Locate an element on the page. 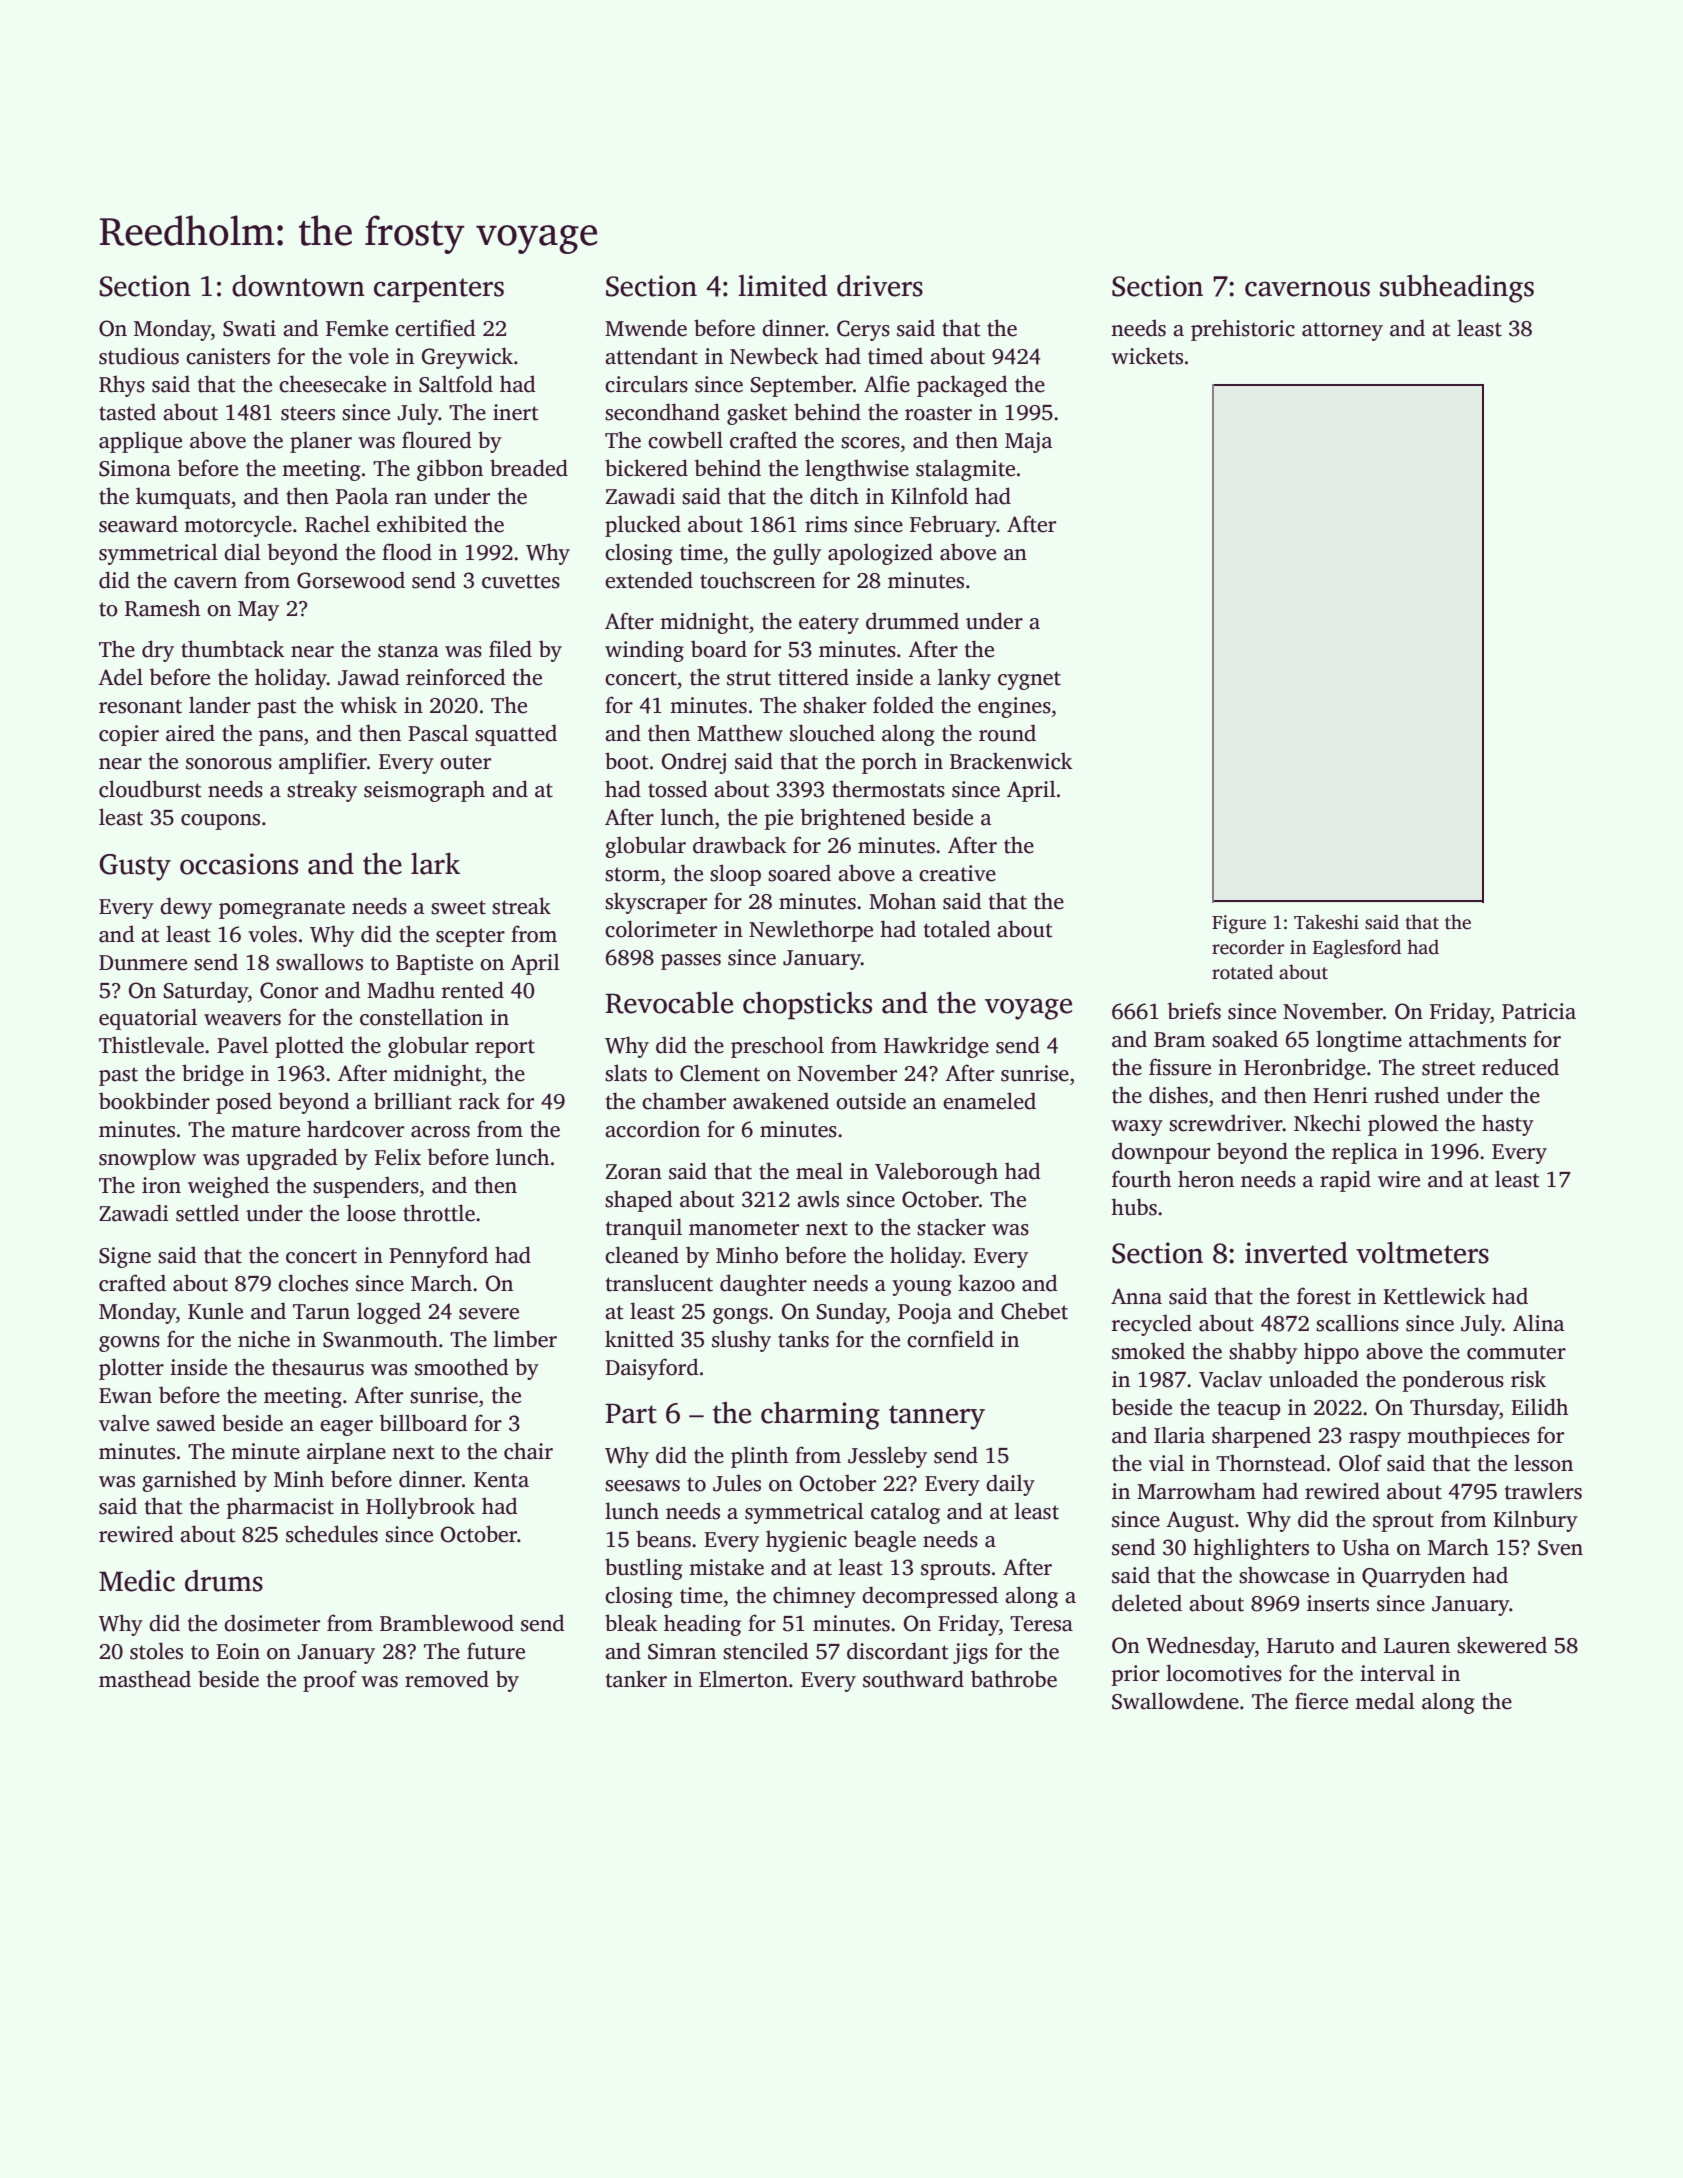 This document has width=1683, height=2178. Takeshi is located at coordinates (1326, 922).
